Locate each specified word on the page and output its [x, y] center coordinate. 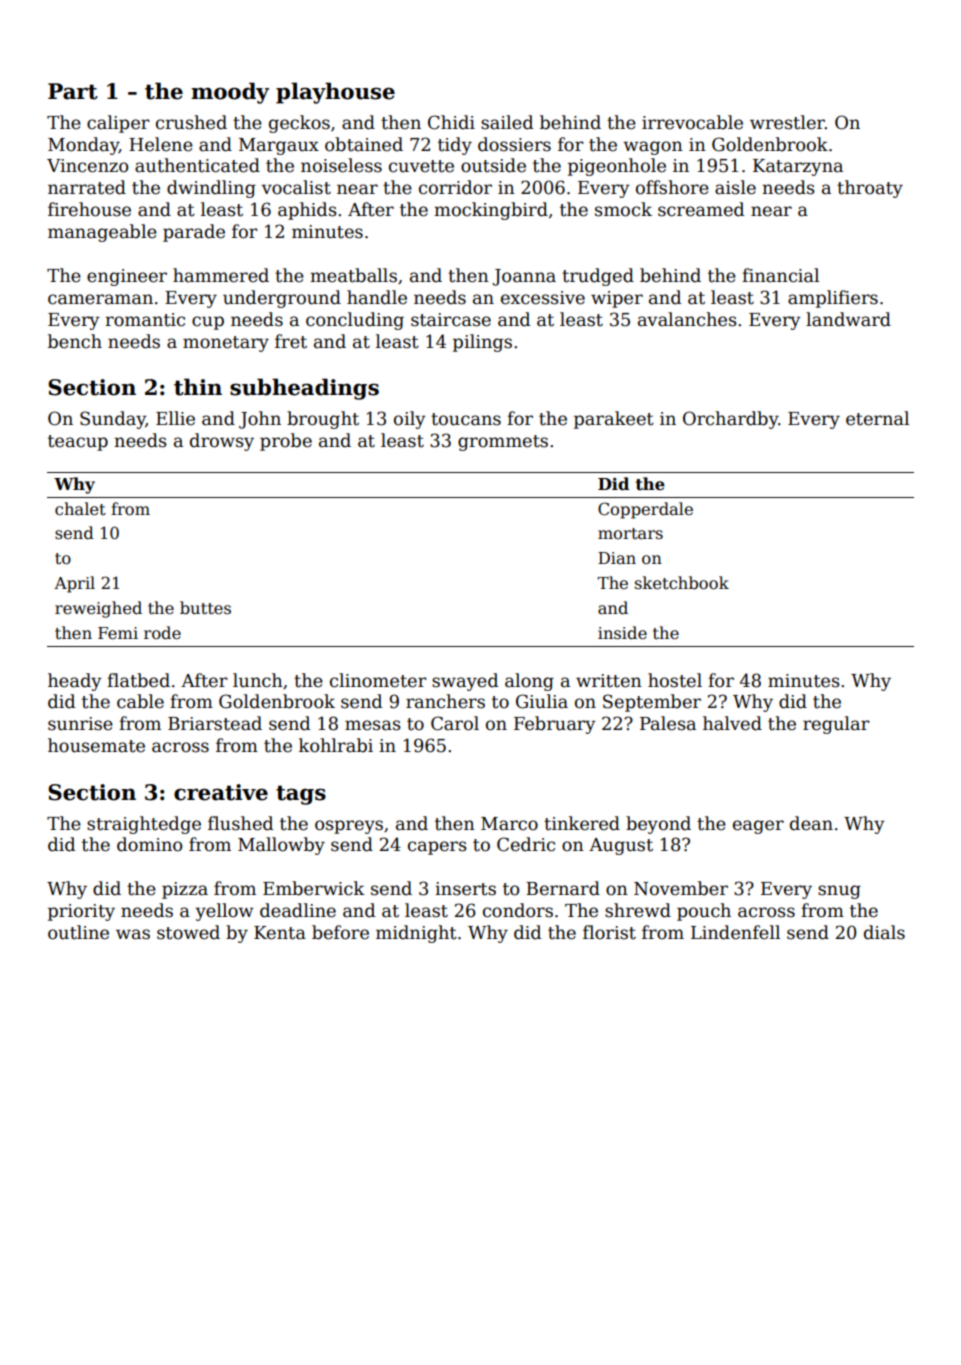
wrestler [787, 122]
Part [73, 91]
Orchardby [730, 420]
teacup [78, 443]
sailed [507, 122]
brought [323, 420]
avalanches [687, 319]
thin [198, 387]
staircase [451, 320]
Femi [118, 633]
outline [78, 932]
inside [622, 633]
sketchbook [682, 583]
